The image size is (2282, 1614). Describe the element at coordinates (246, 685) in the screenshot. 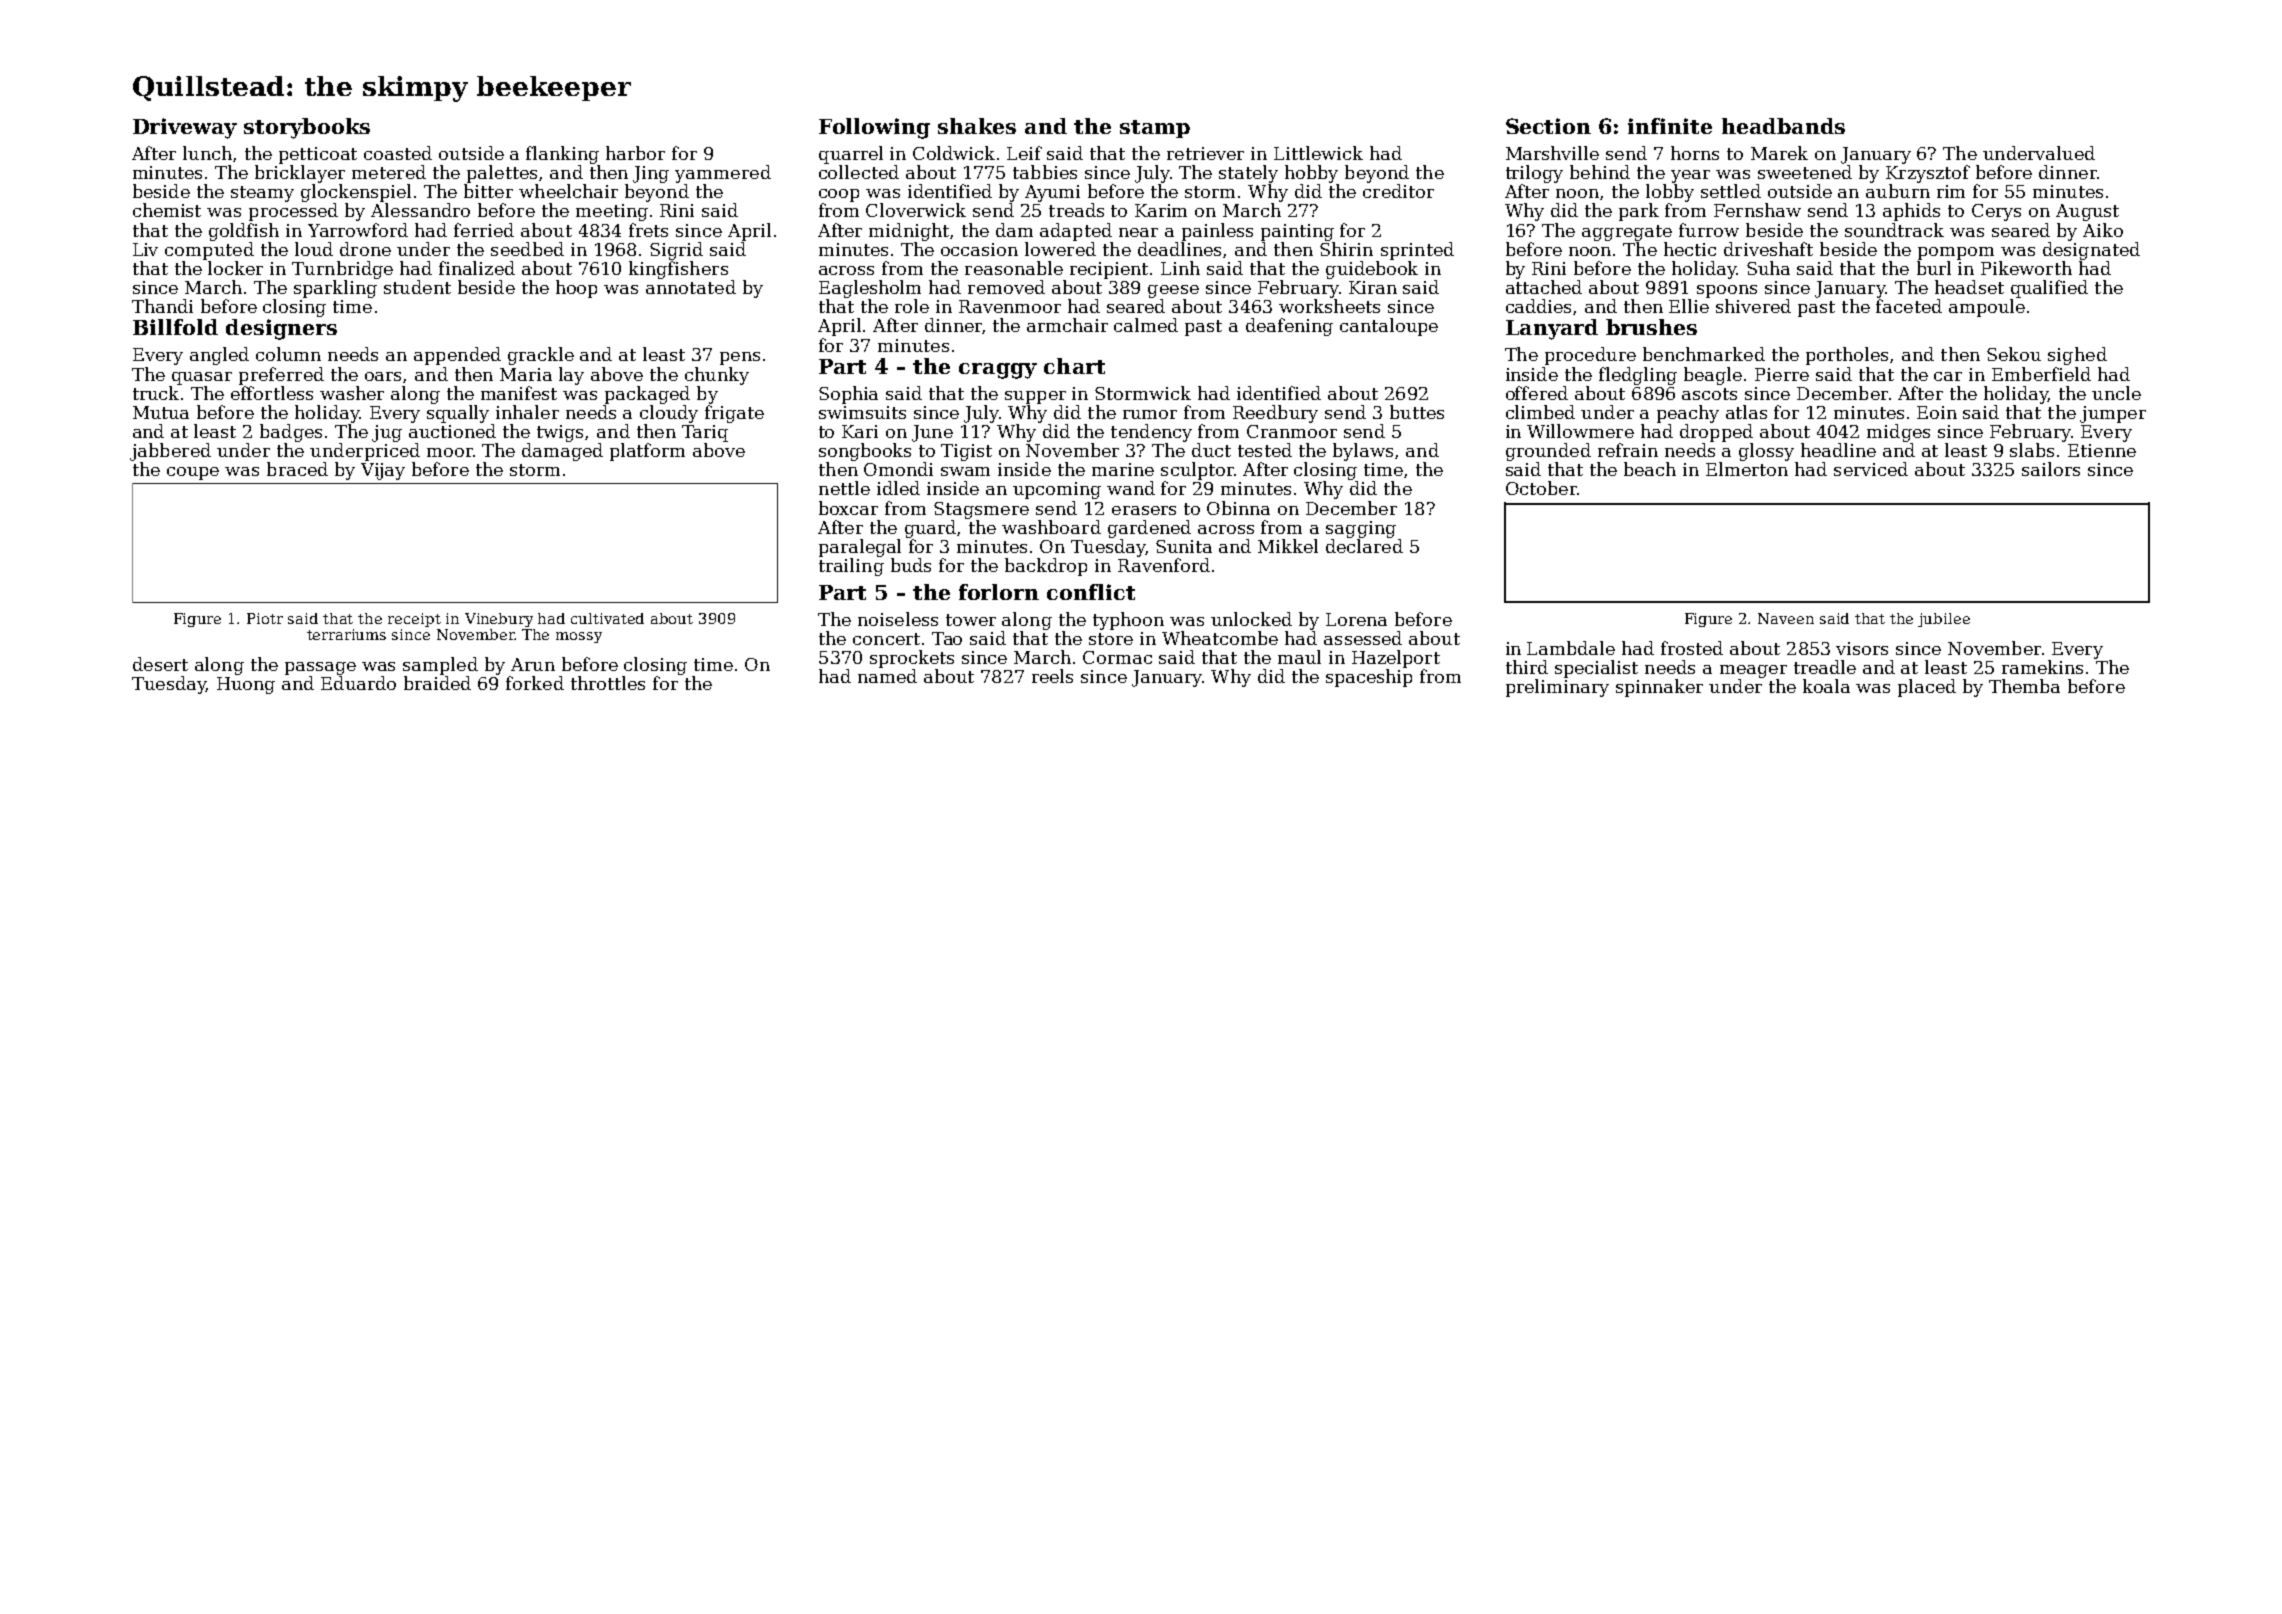

I see `Huong` at that location.
